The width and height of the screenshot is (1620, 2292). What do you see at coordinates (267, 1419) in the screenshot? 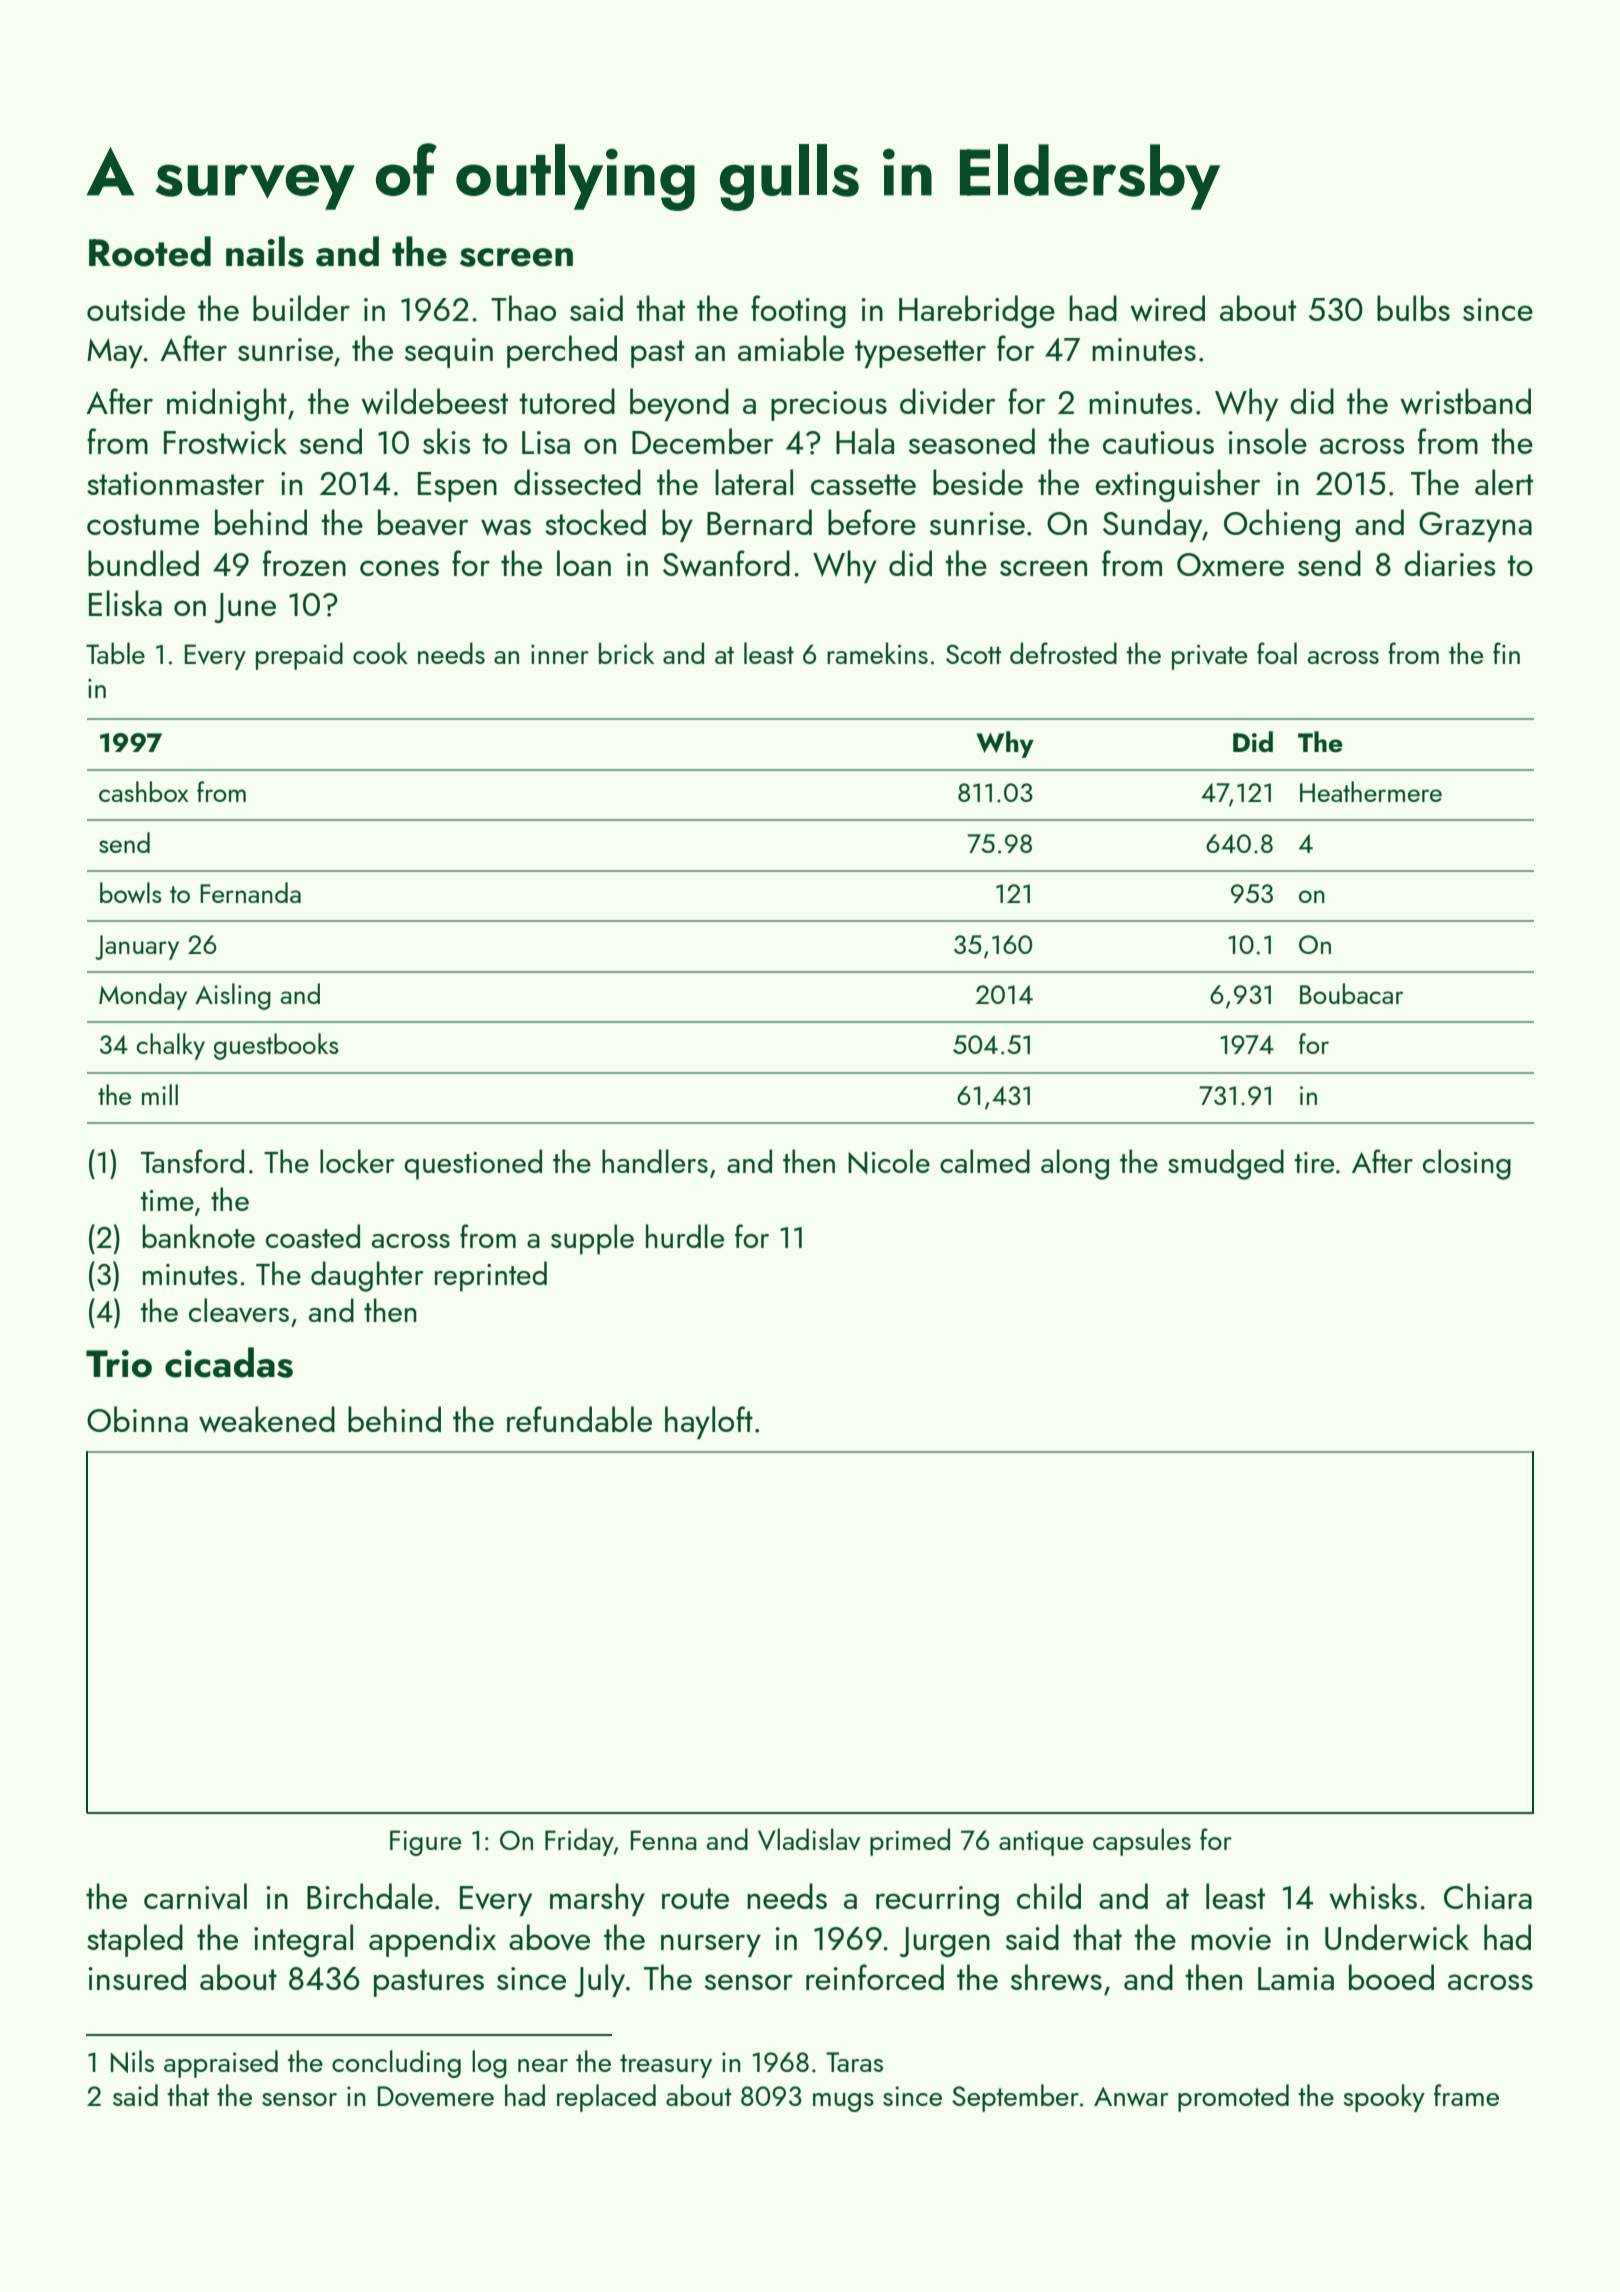
I see `weakened` at bounding box center [267, 1419].
